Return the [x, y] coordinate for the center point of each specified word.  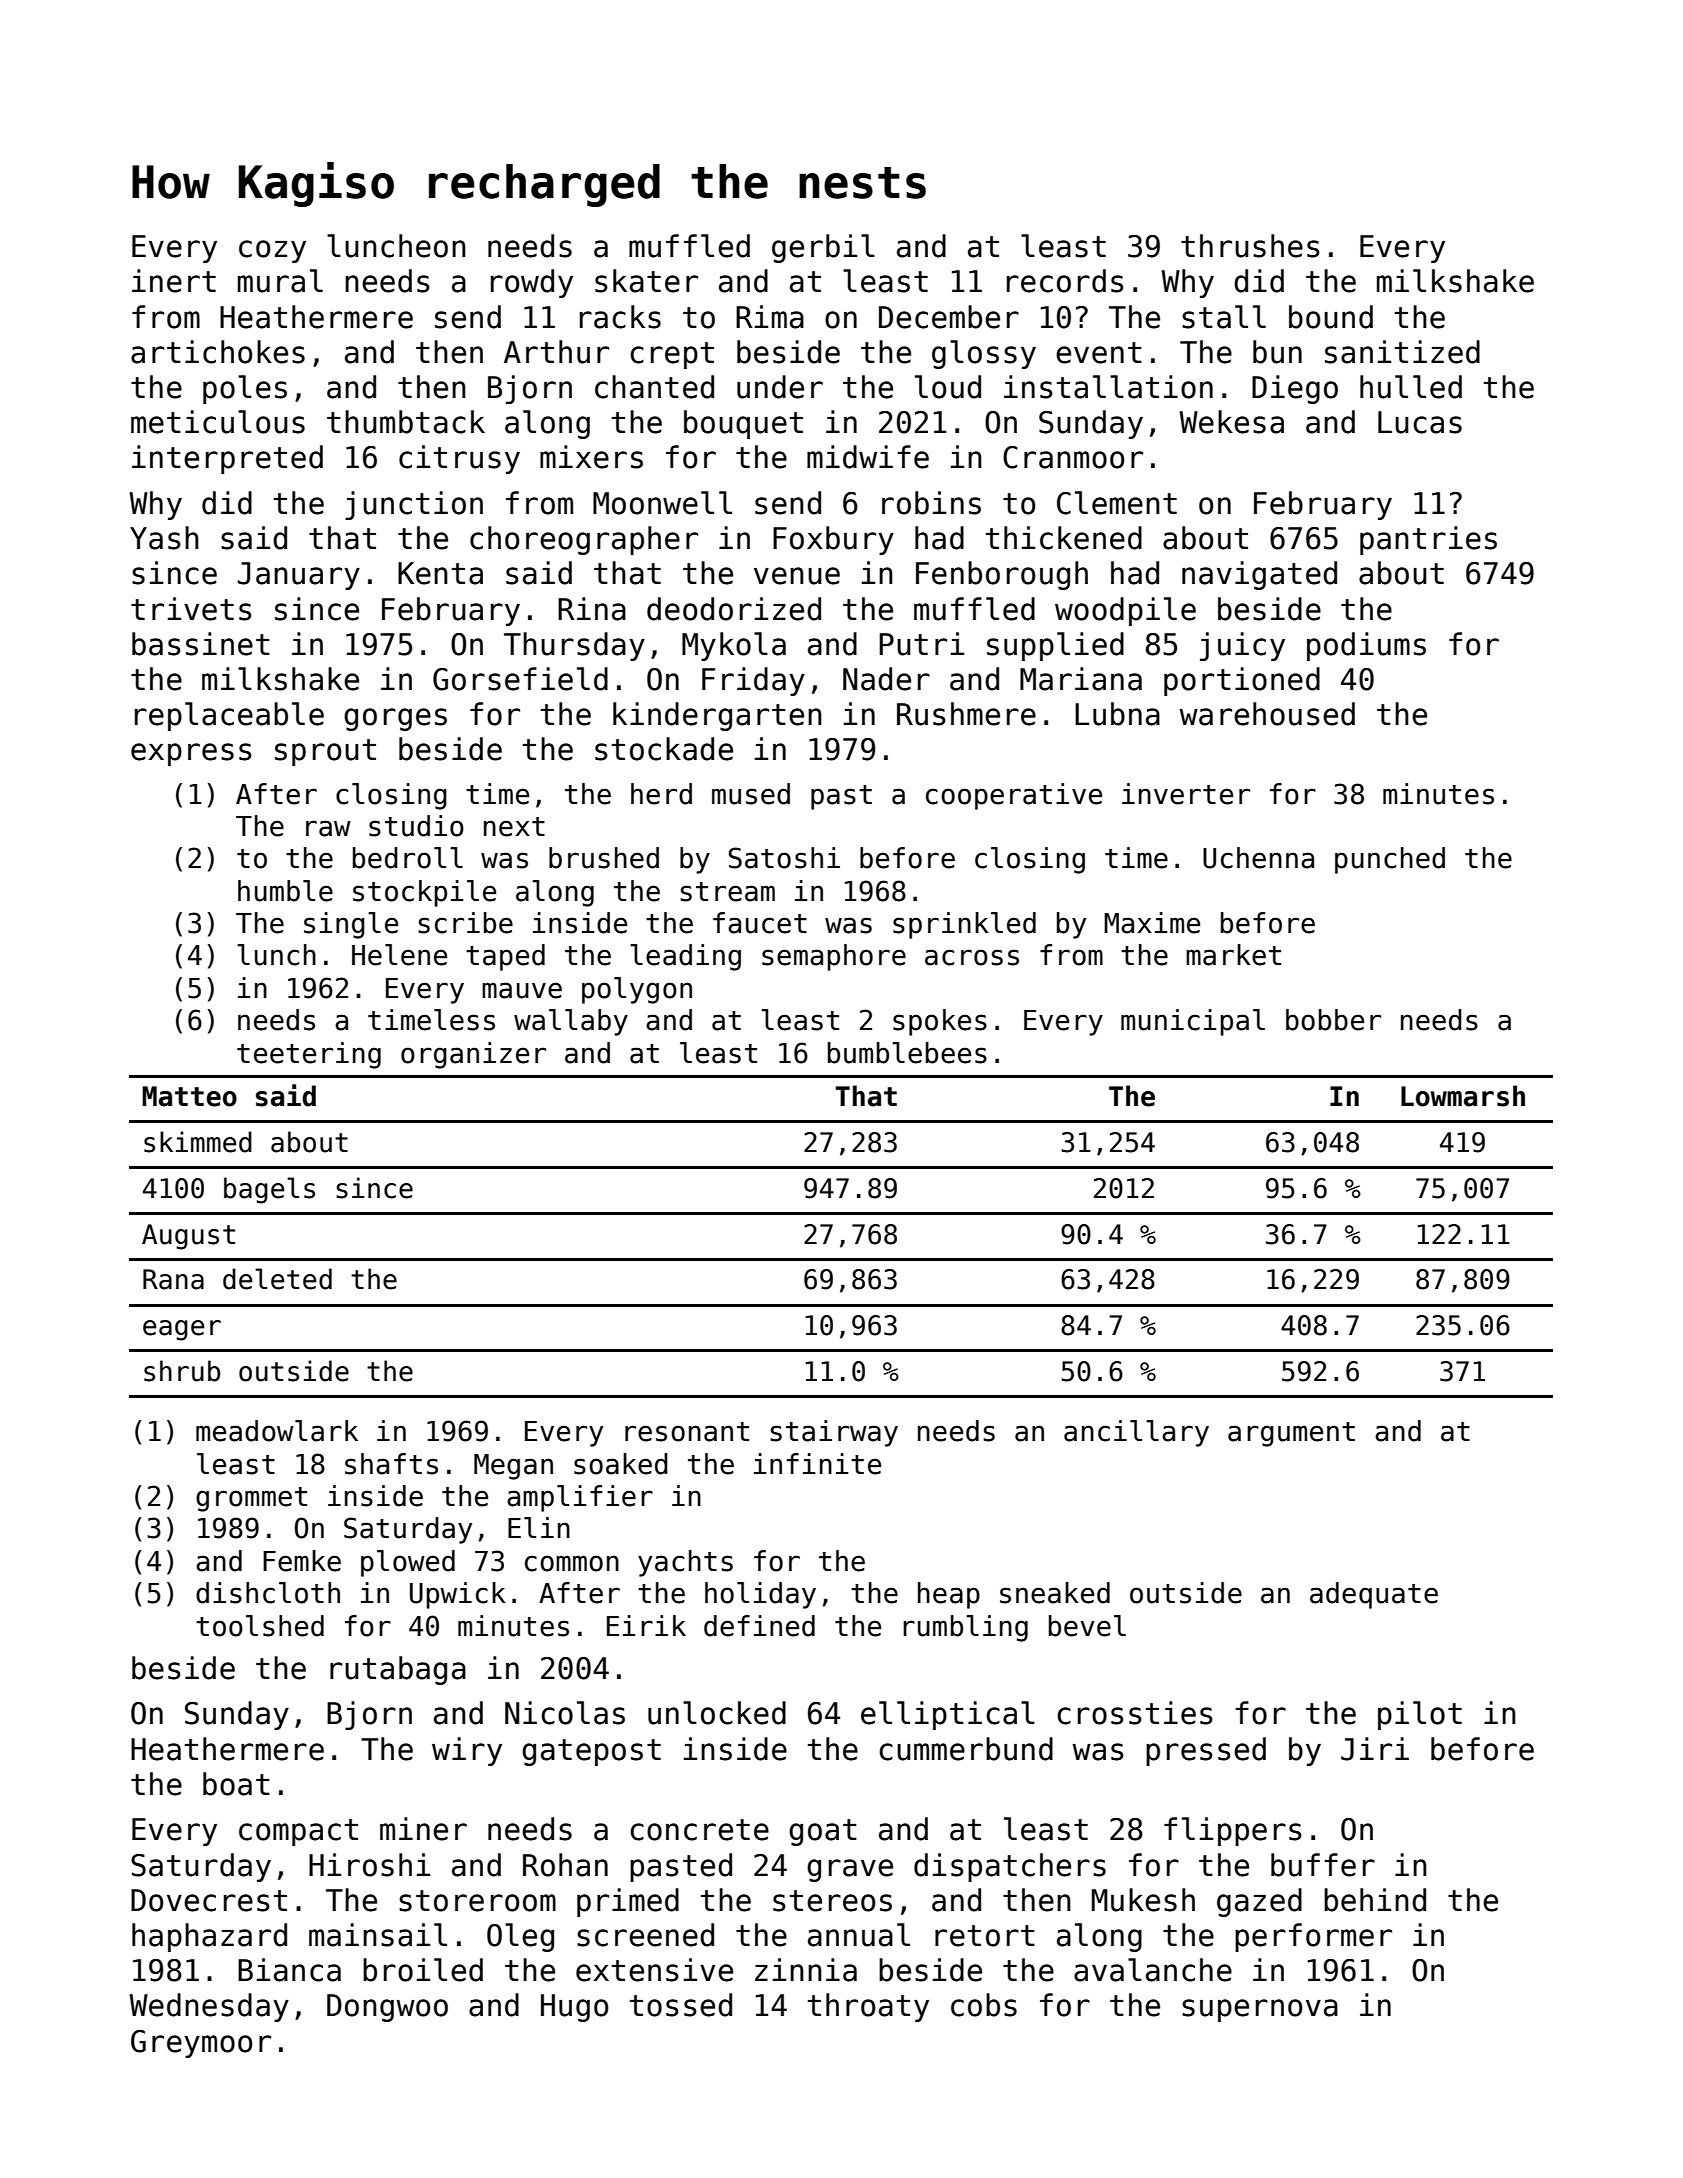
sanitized [1402, 352]
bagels [269, 1190]
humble [285, 891]
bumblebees [907, 1053]
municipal [1193, 1022]
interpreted [227, 459]
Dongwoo [387, 2008]
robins [931, 503]
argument [1291, 1434]
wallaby [571, 1022]
